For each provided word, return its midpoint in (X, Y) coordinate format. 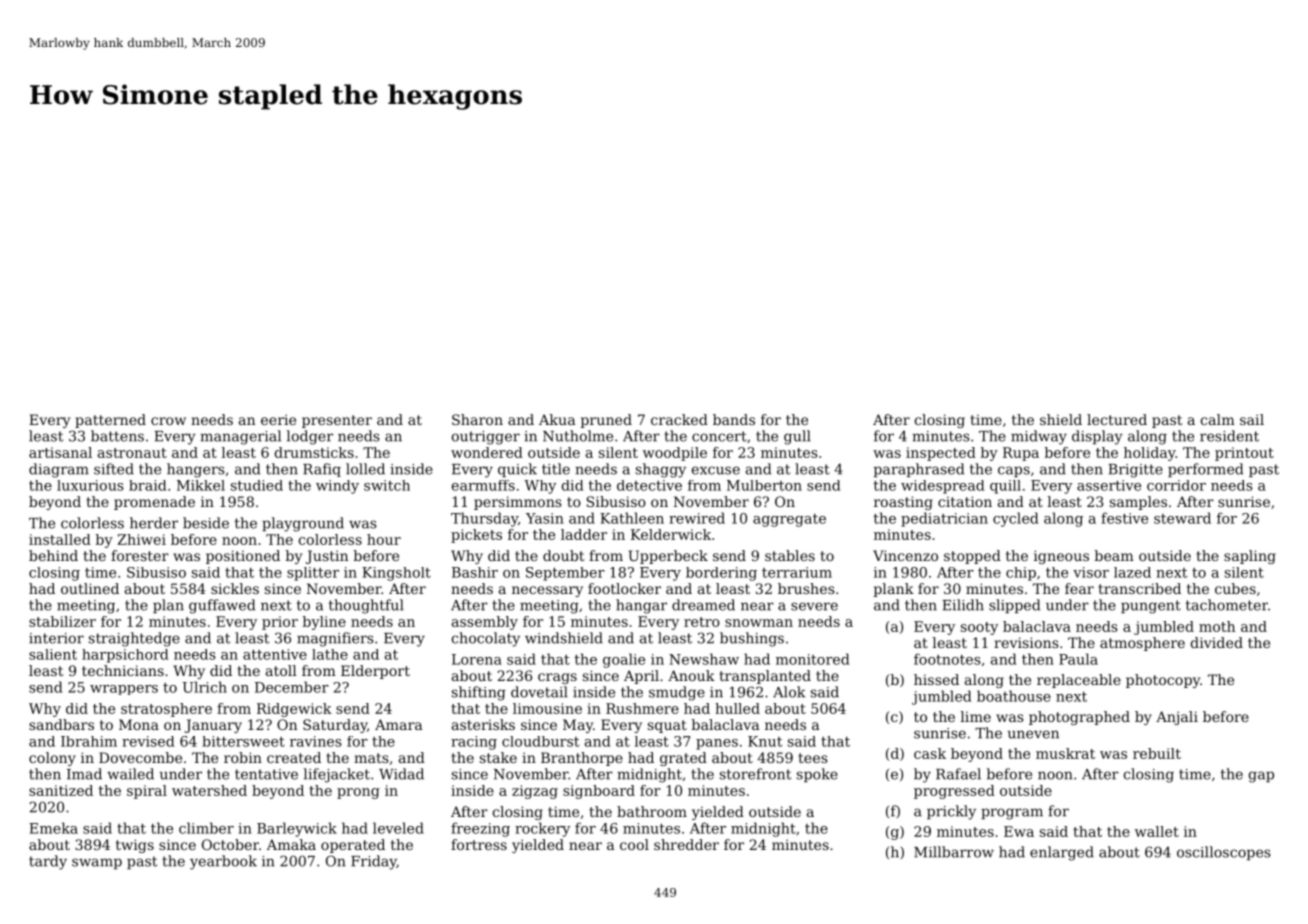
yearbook (223, 862)
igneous (1061, 557)
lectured (1117, 419)
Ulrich (205, 687)
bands (734, 419)
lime (975, 716)
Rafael (958, 774)
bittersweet (243, 741)
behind (53, 555)
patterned (110, 421)
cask (930, 753)
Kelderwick (671, 534)
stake (498, 757)
